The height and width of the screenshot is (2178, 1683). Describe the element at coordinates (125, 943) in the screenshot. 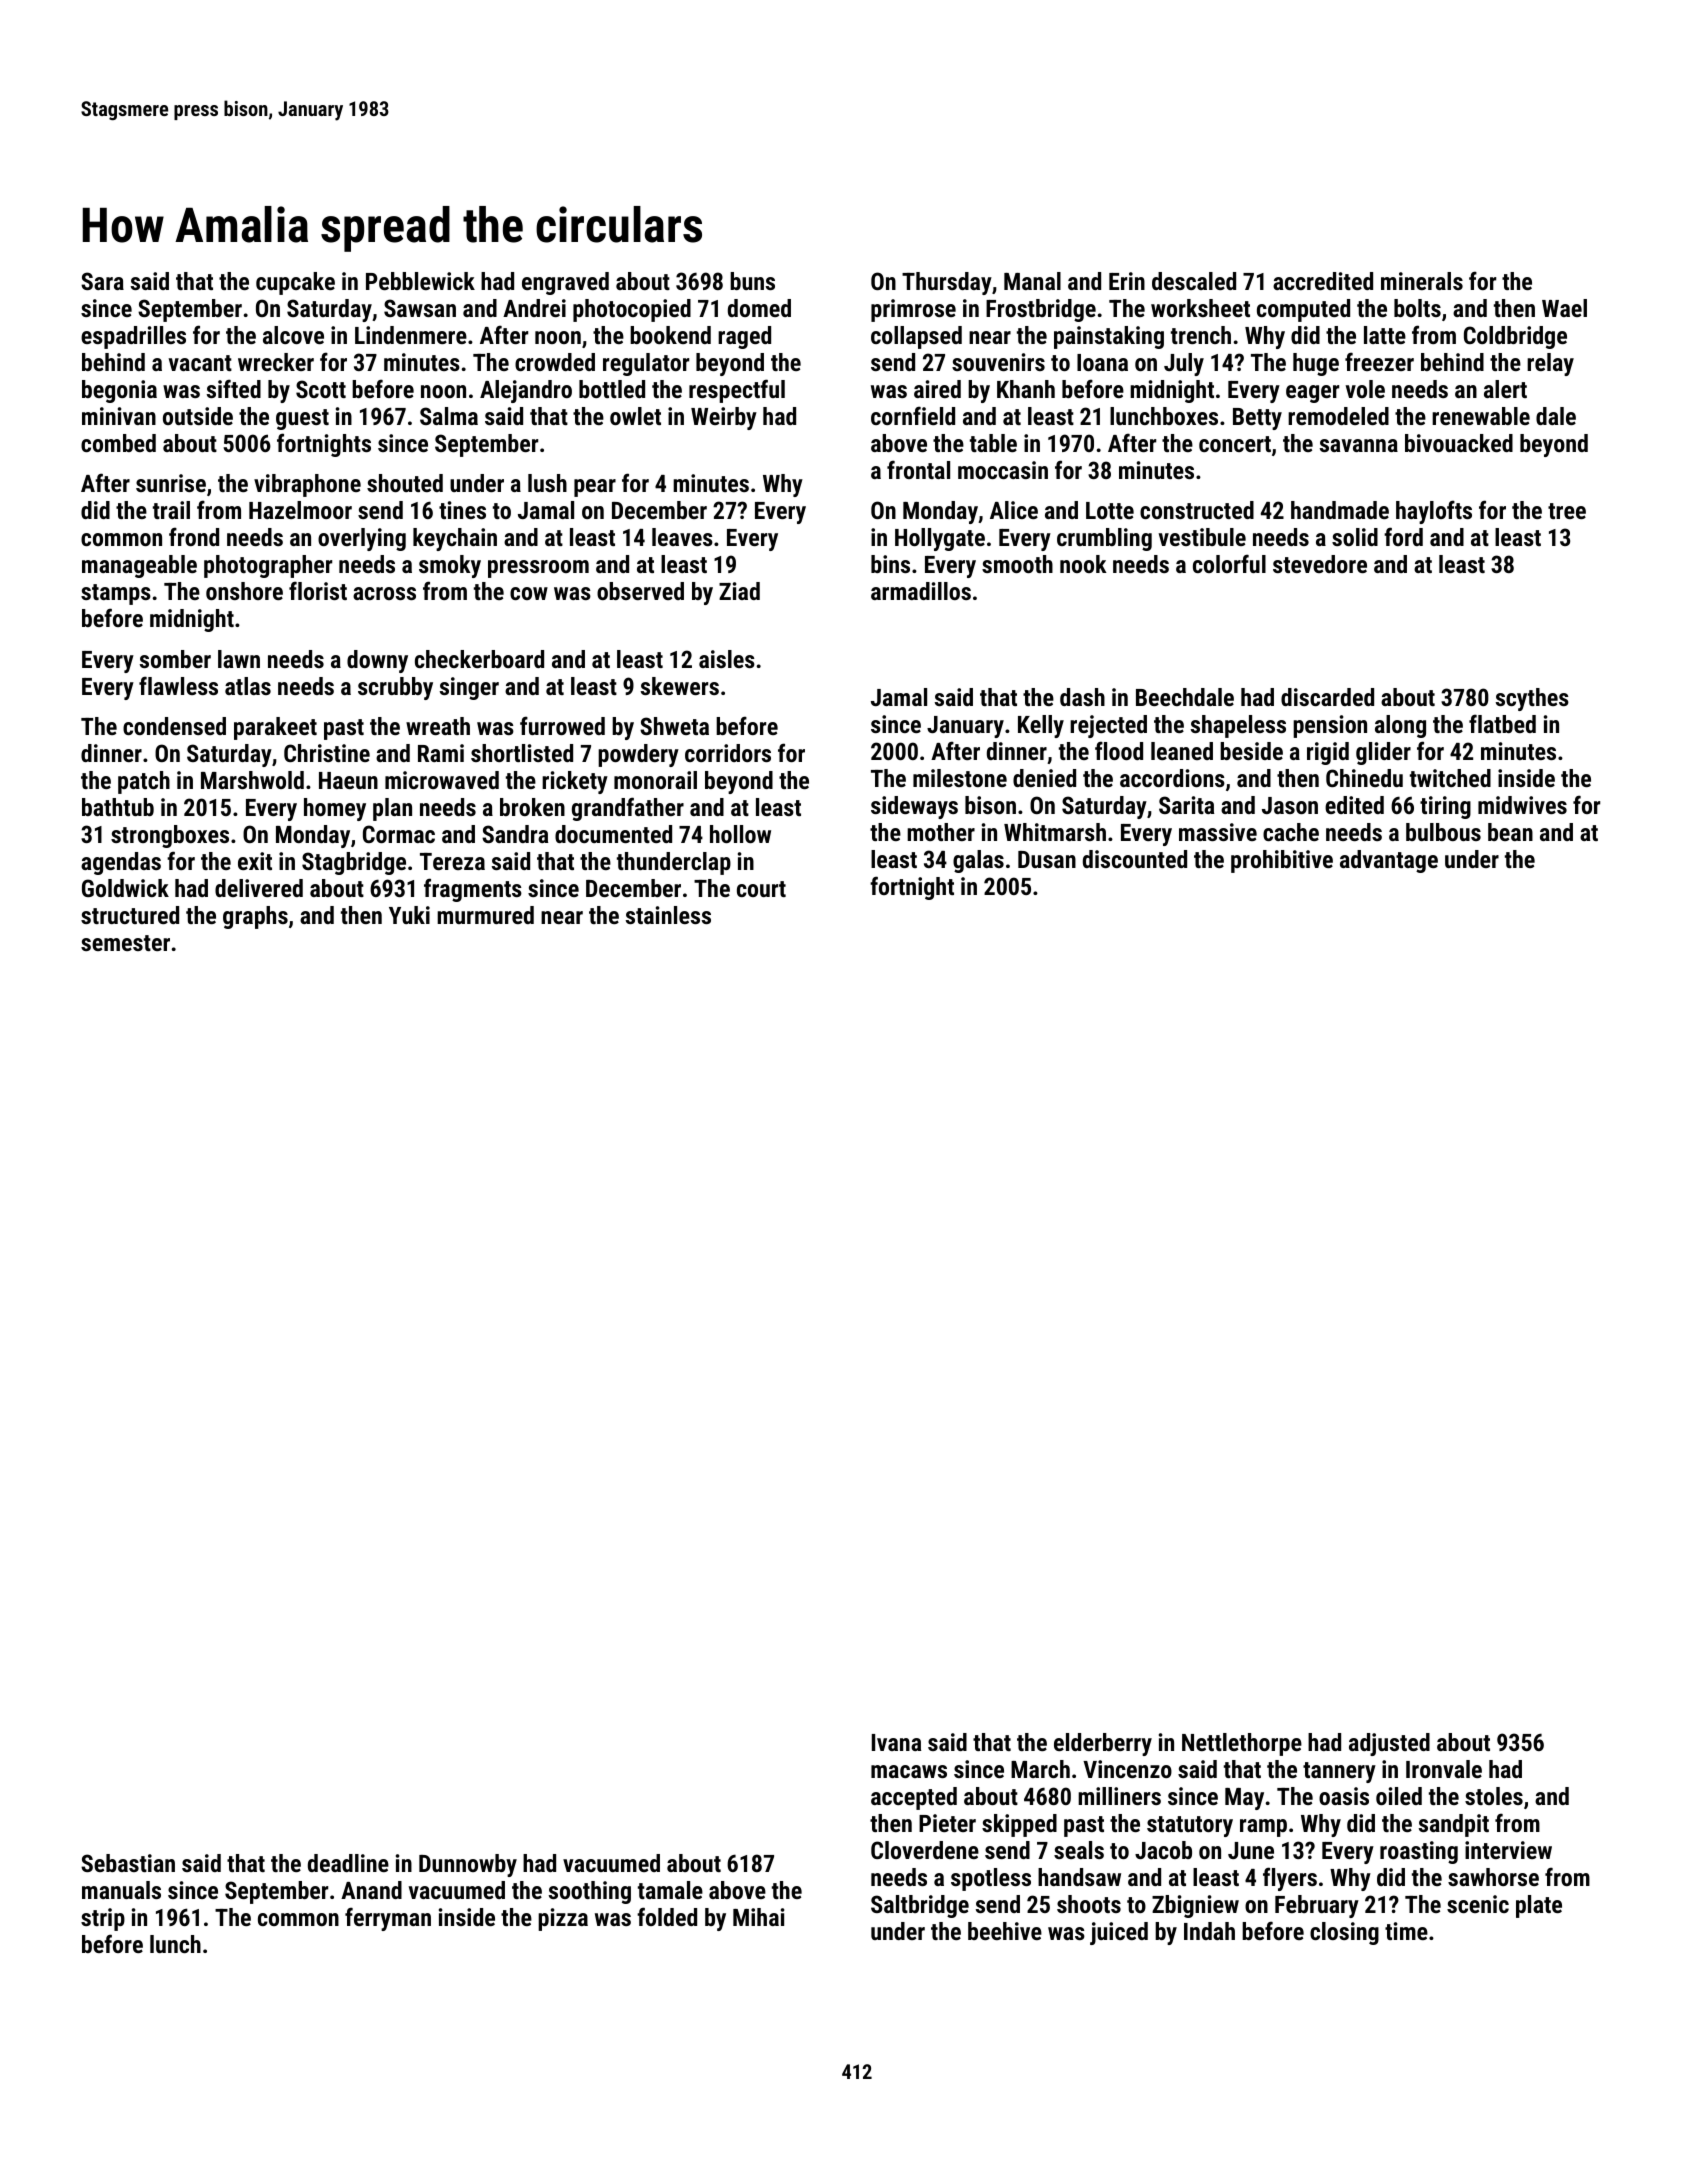

I see `semester` at that location.
